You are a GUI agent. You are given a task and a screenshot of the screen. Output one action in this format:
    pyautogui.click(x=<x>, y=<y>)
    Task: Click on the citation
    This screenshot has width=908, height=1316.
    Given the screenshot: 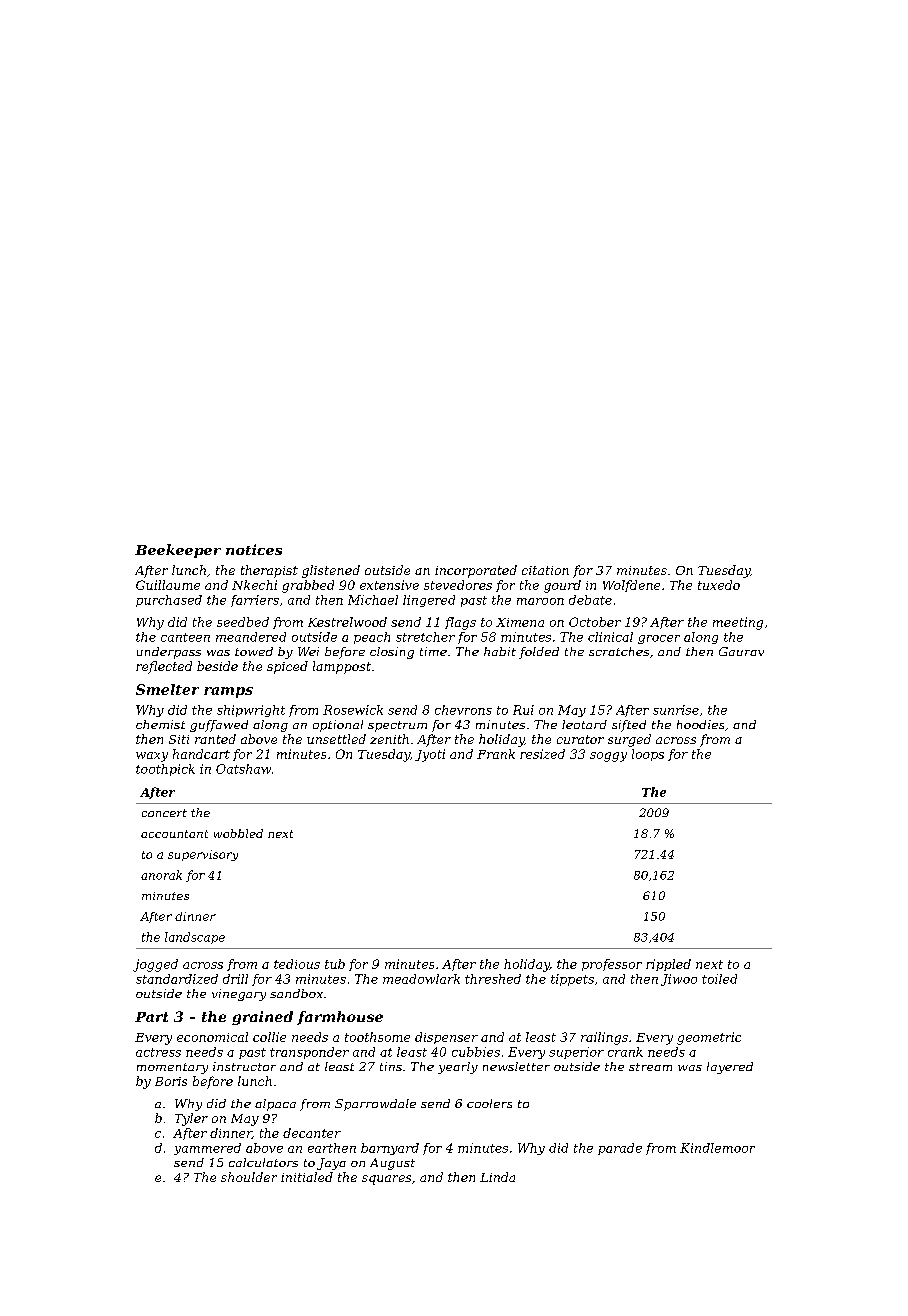 What is the action you would take?
    pyautogui.click(x=545, y=570)
